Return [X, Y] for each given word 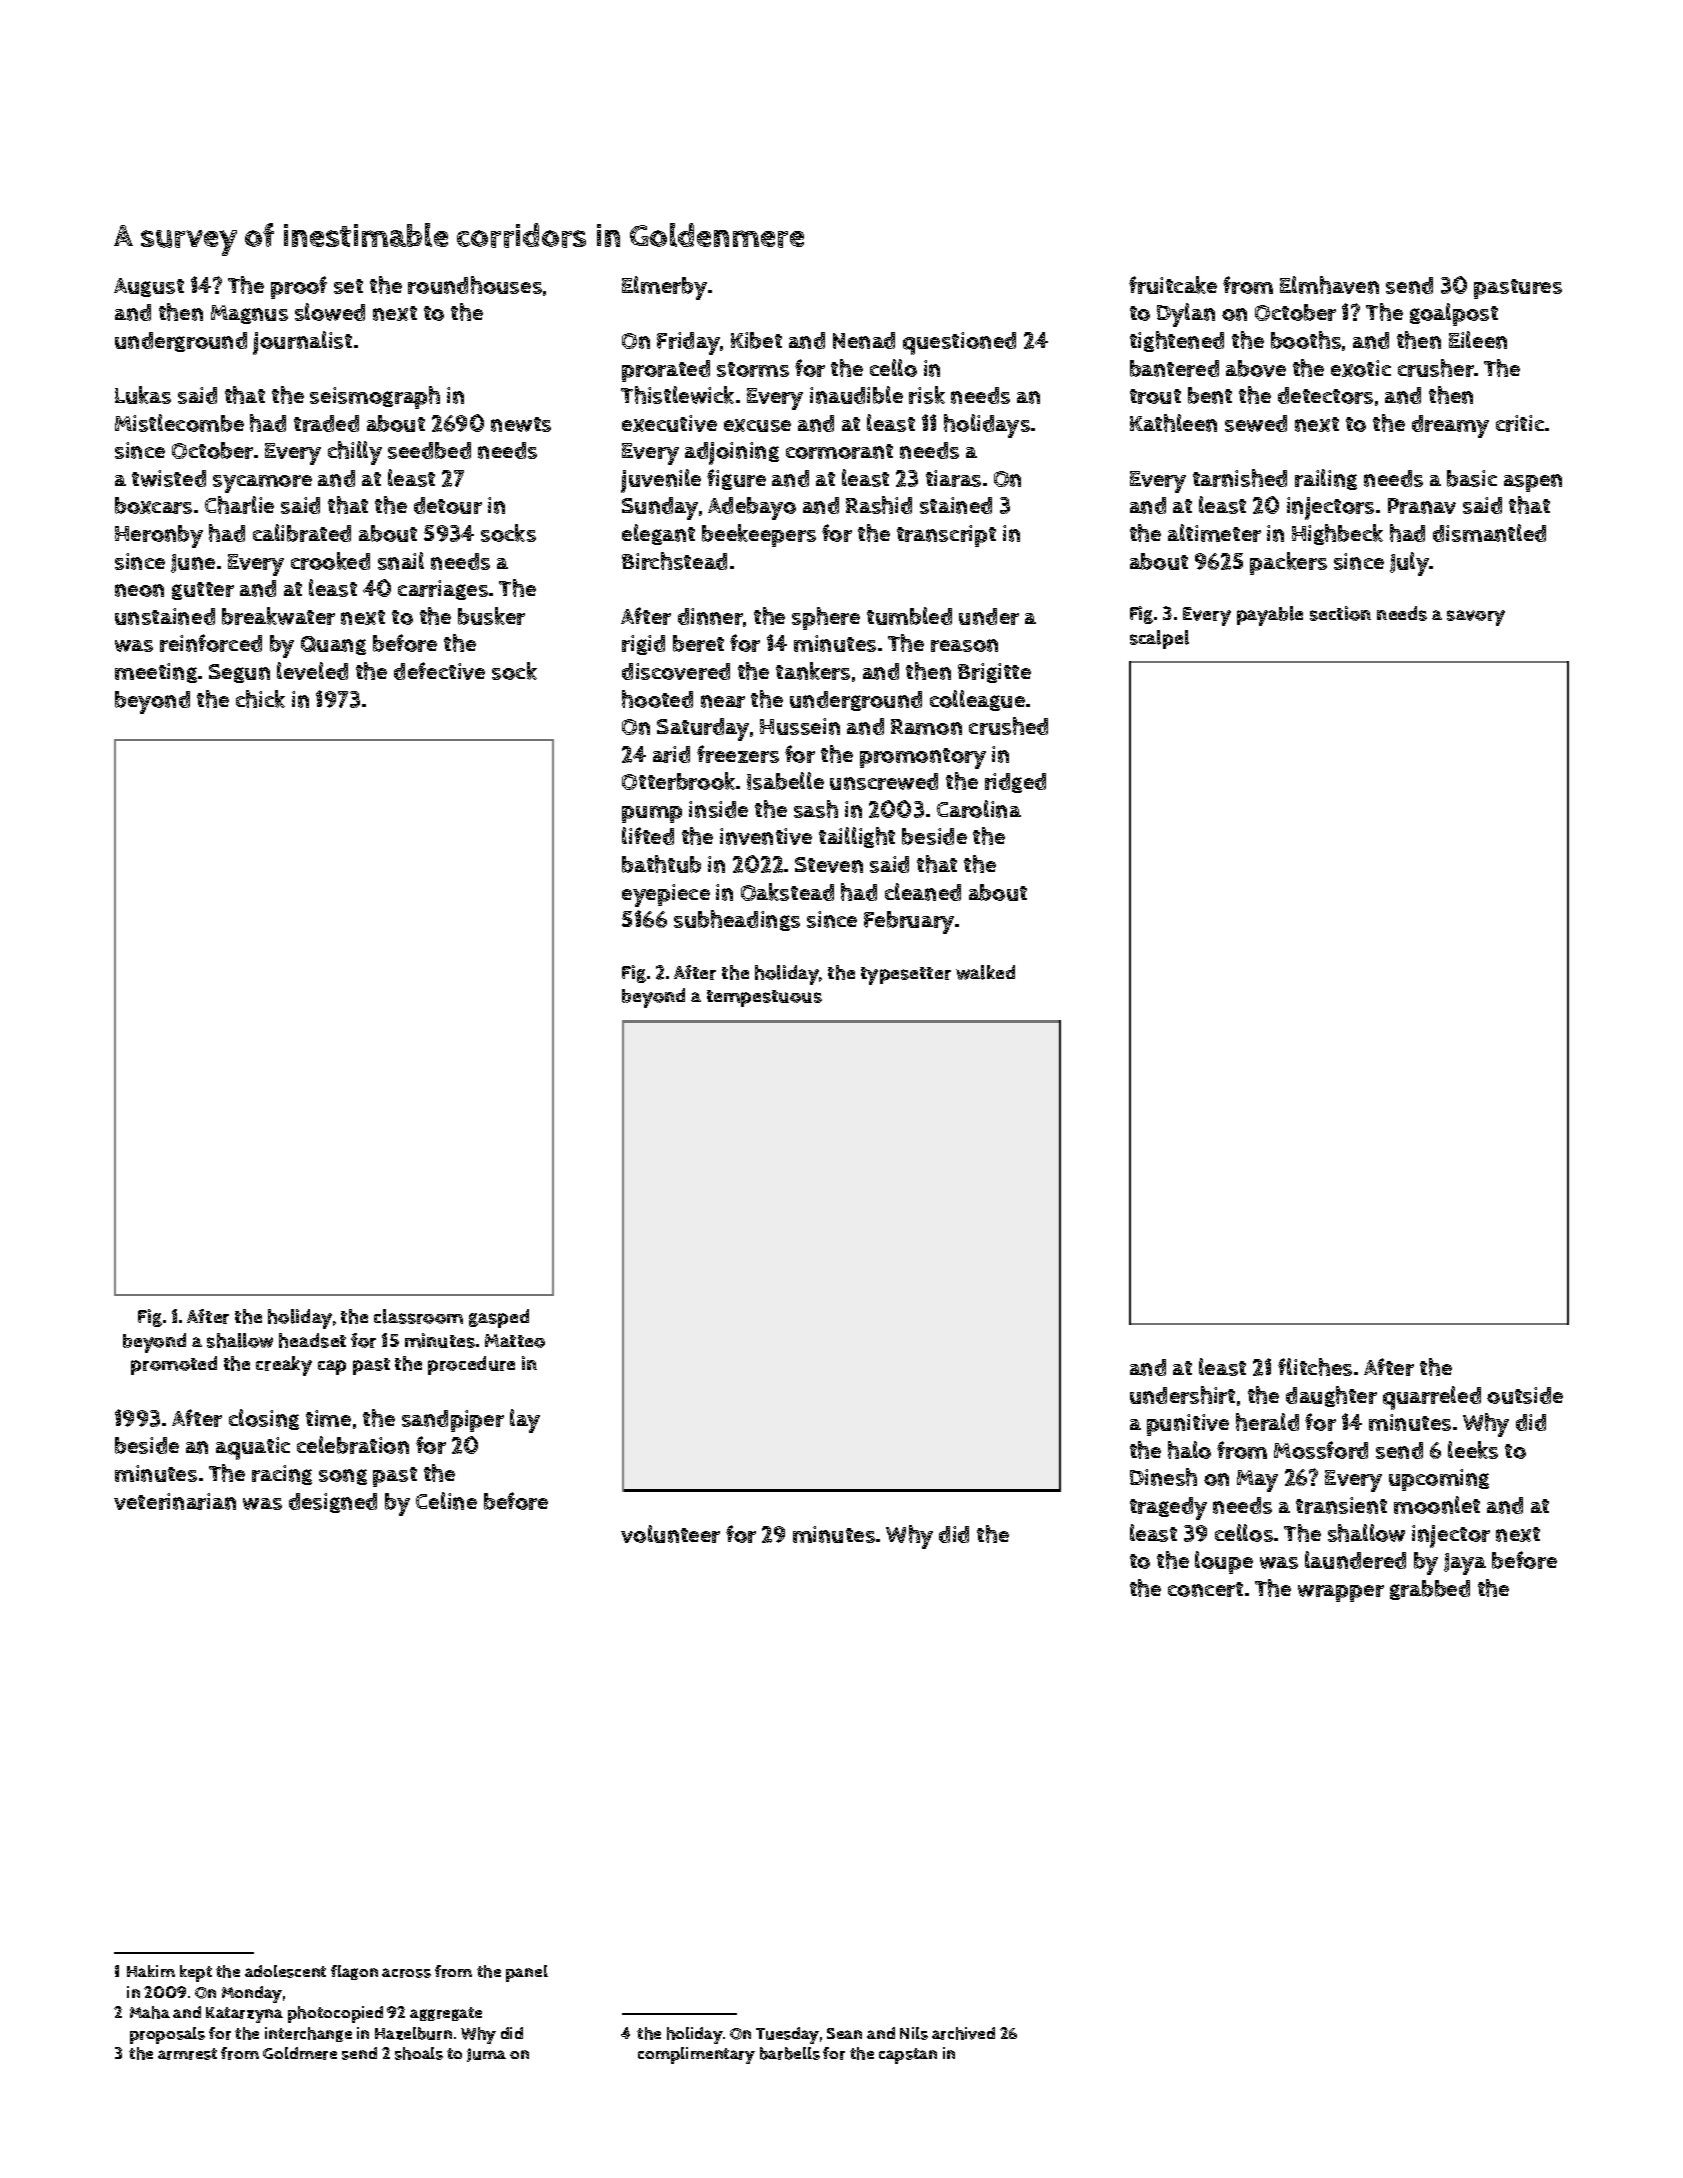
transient [1341, 1505]
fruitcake [1173, 285]
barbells [790, 2053]
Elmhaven [1329, 285]
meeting [156, 673]
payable [1270, 616]
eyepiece [666, 895]
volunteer [670, 1534]
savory [1476, 618]
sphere [826, 618]
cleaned [923, 892]
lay [525, 1421]
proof [299, 287]
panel [527, 1973]
